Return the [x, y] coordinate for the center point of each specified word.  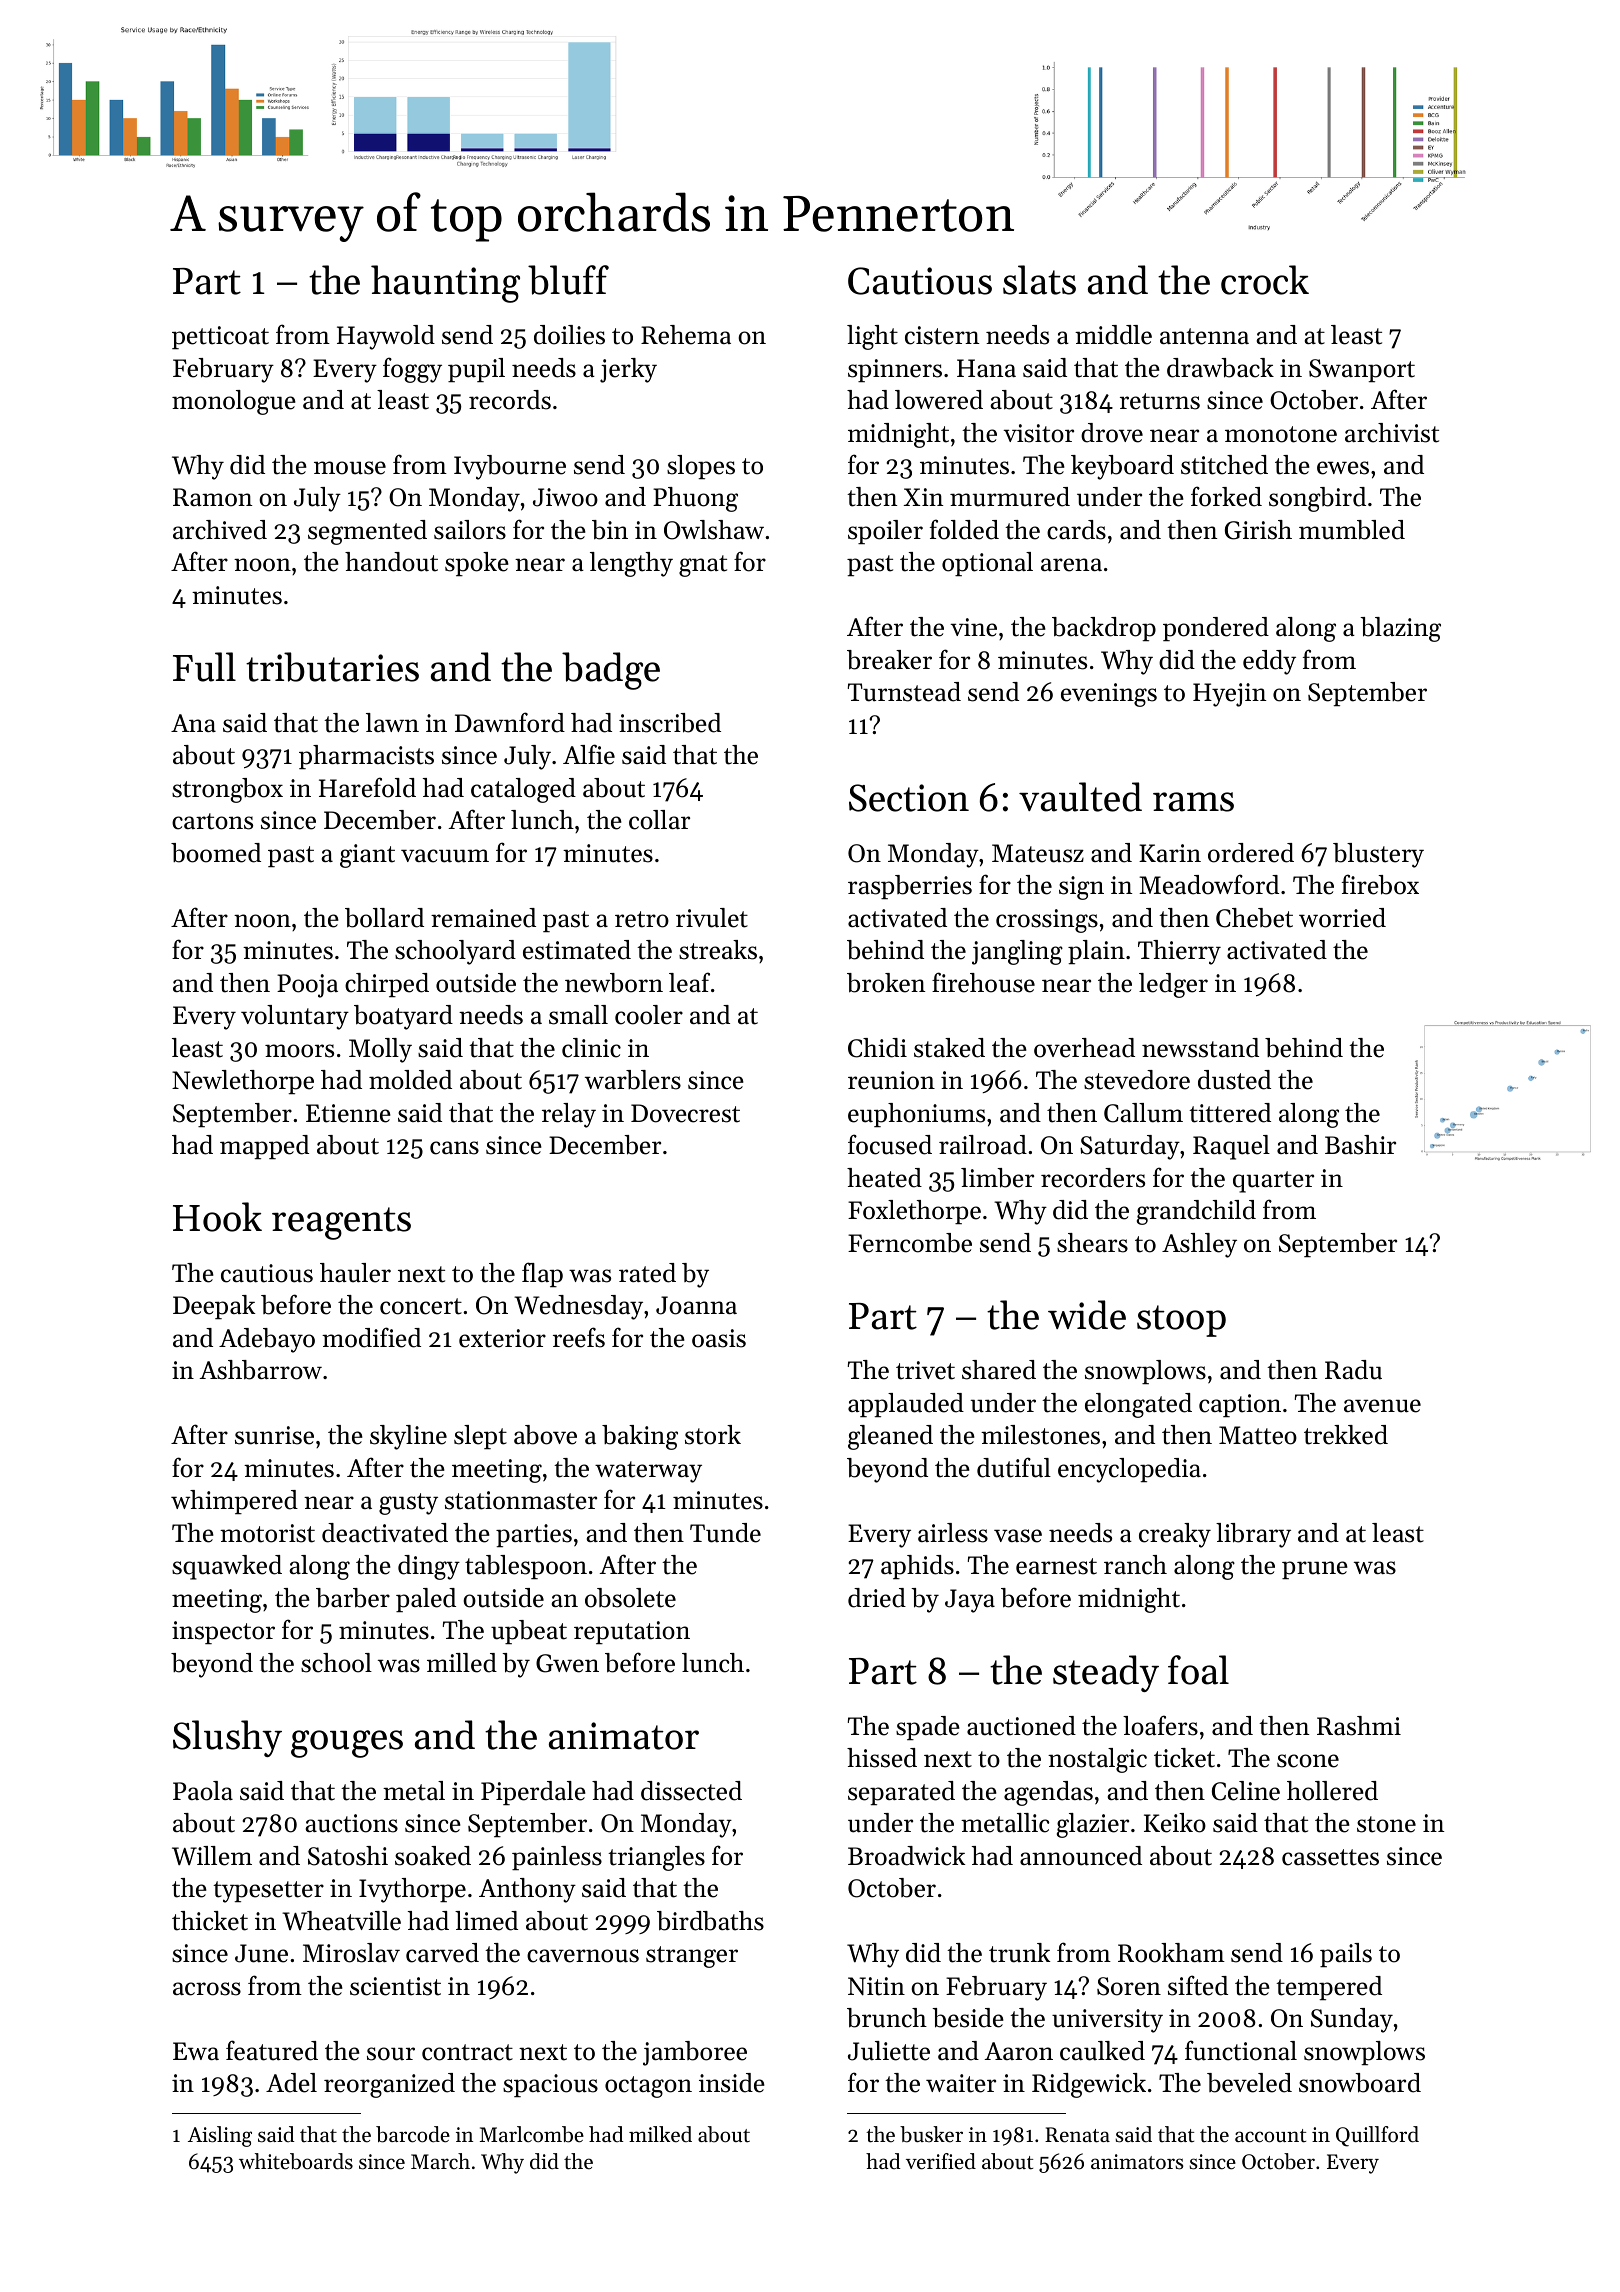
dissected [691, 1791]
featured [272, 2050]
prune [1315, 1570]
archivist [1392, 433]
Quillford [1377, 2136]
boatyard [403, 1017]
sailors [470, 530]
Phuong [695, 499]
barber [353, 1598]
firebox [1380, 884]
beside [968, 2018]
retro [642, 919]
